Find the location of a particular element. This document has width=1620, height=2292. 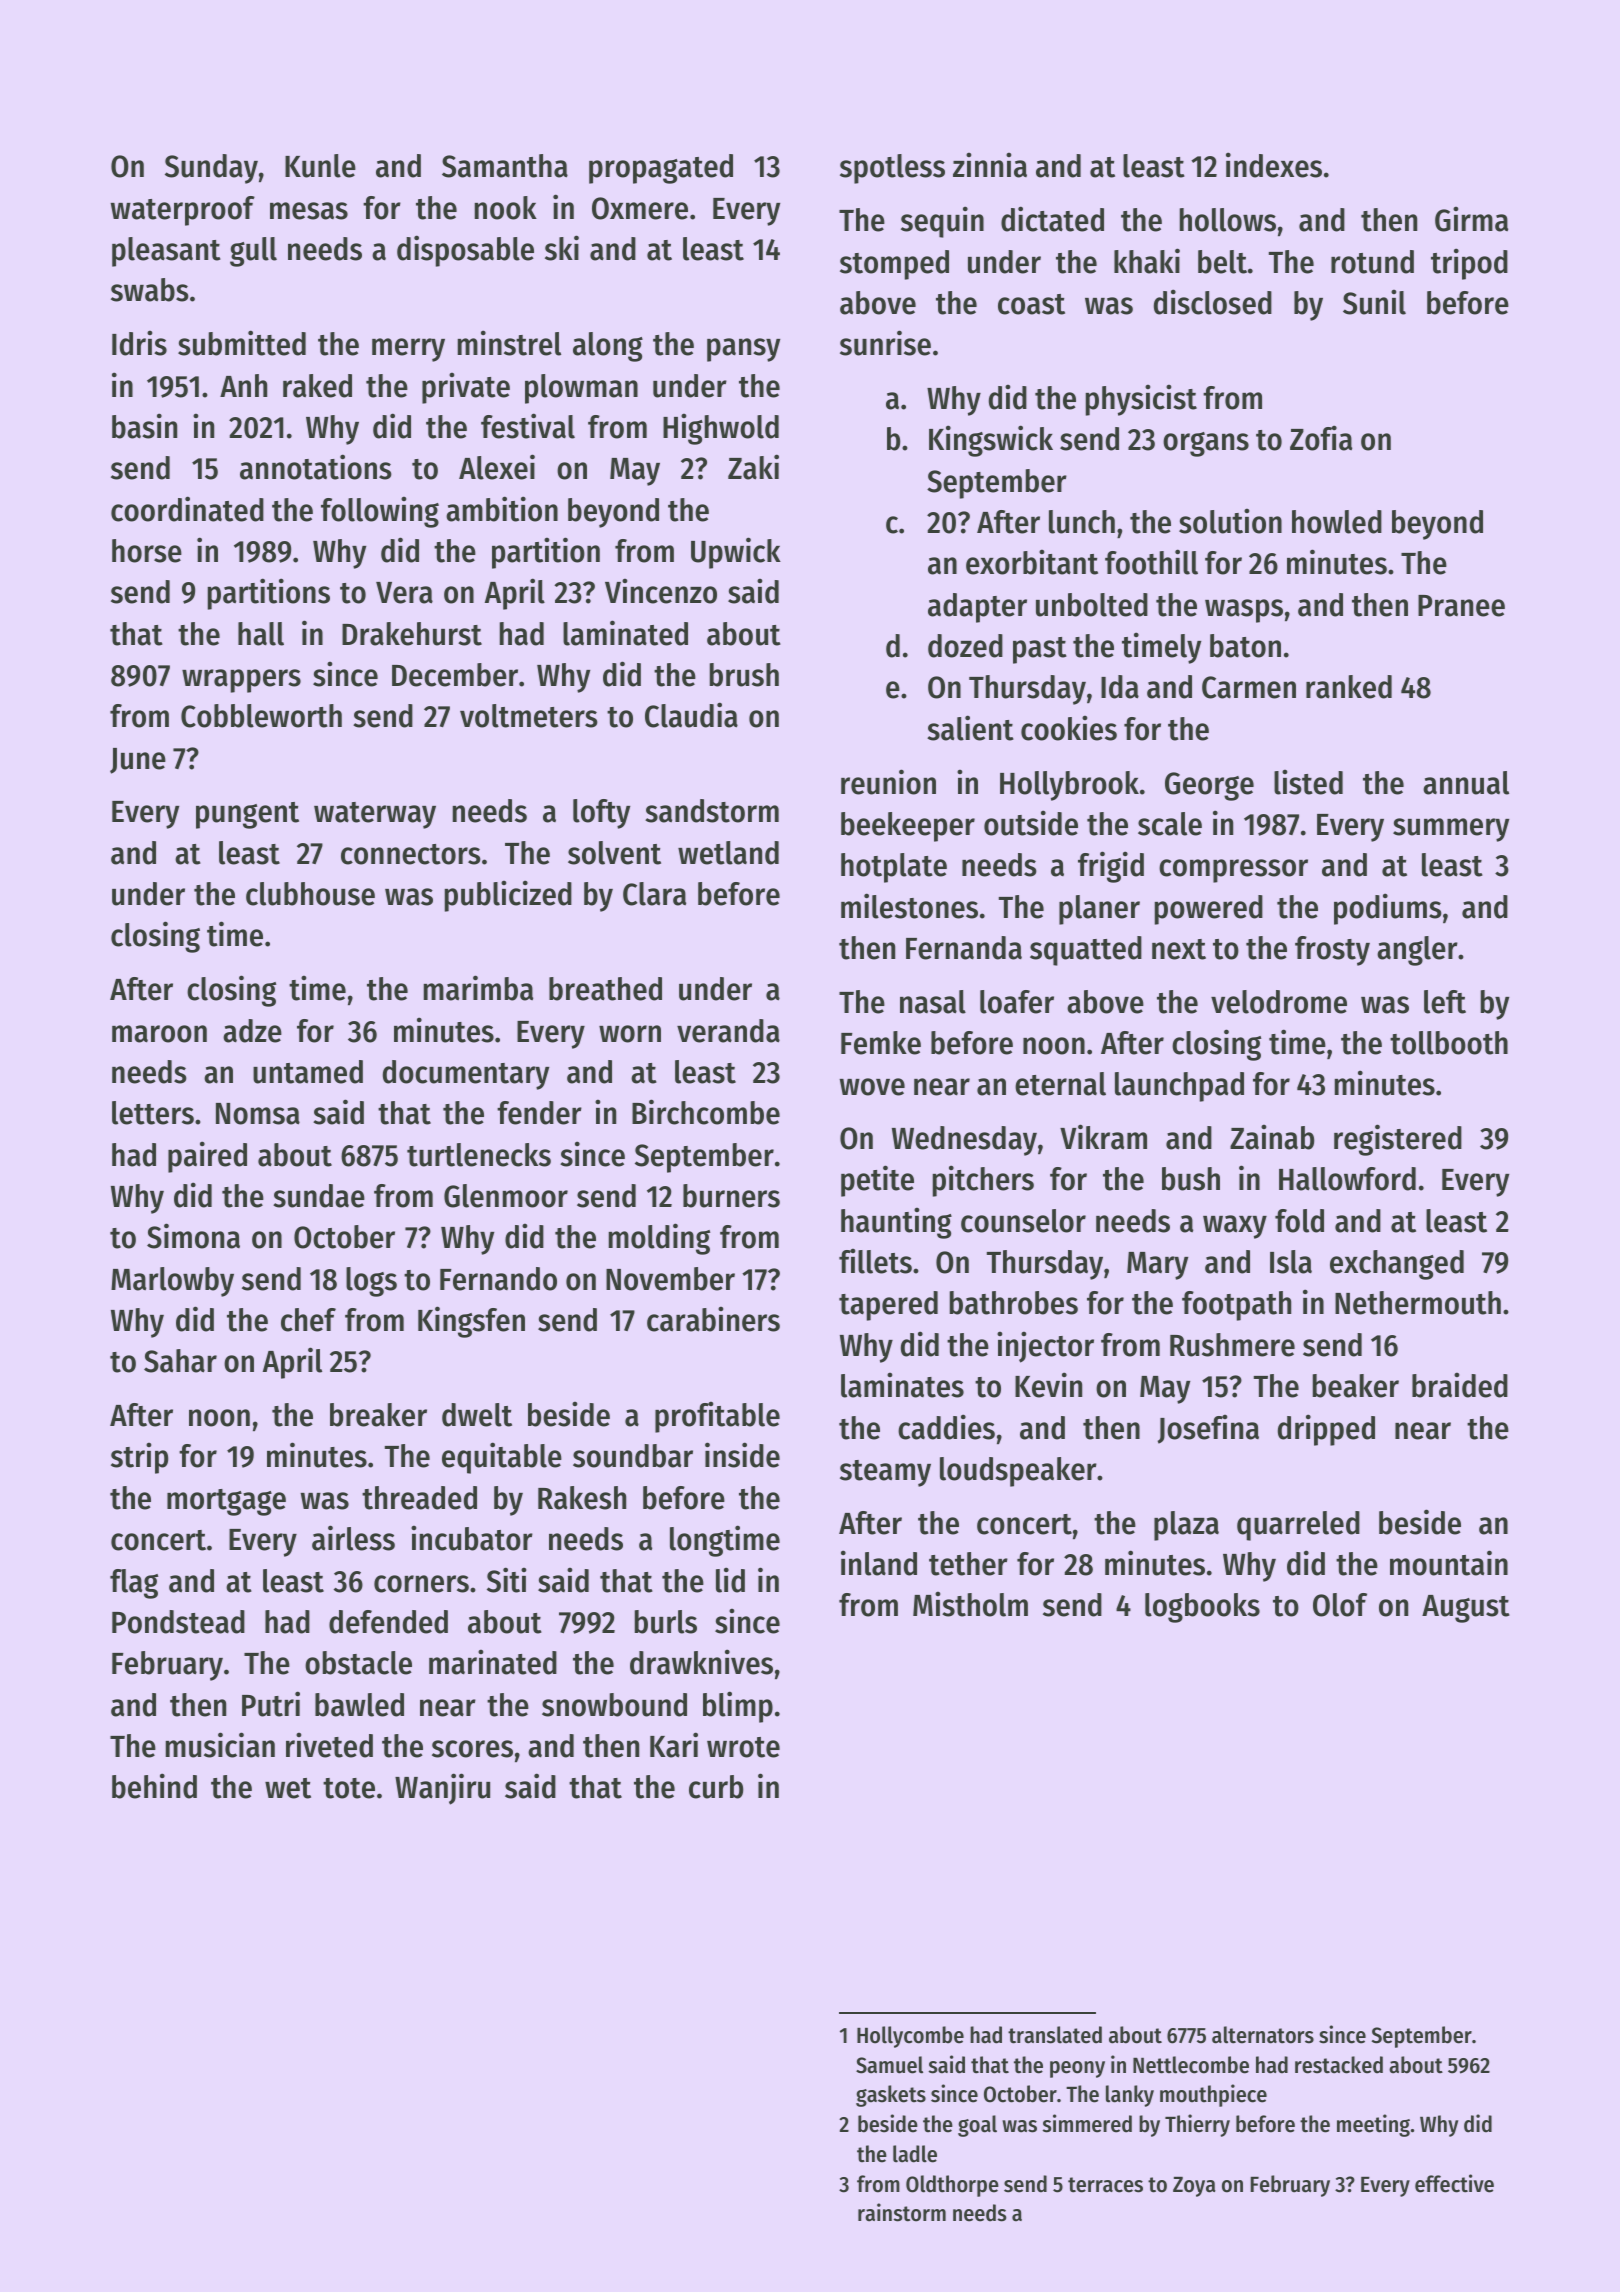

disclosed is located at coordinates (1213, 302).
